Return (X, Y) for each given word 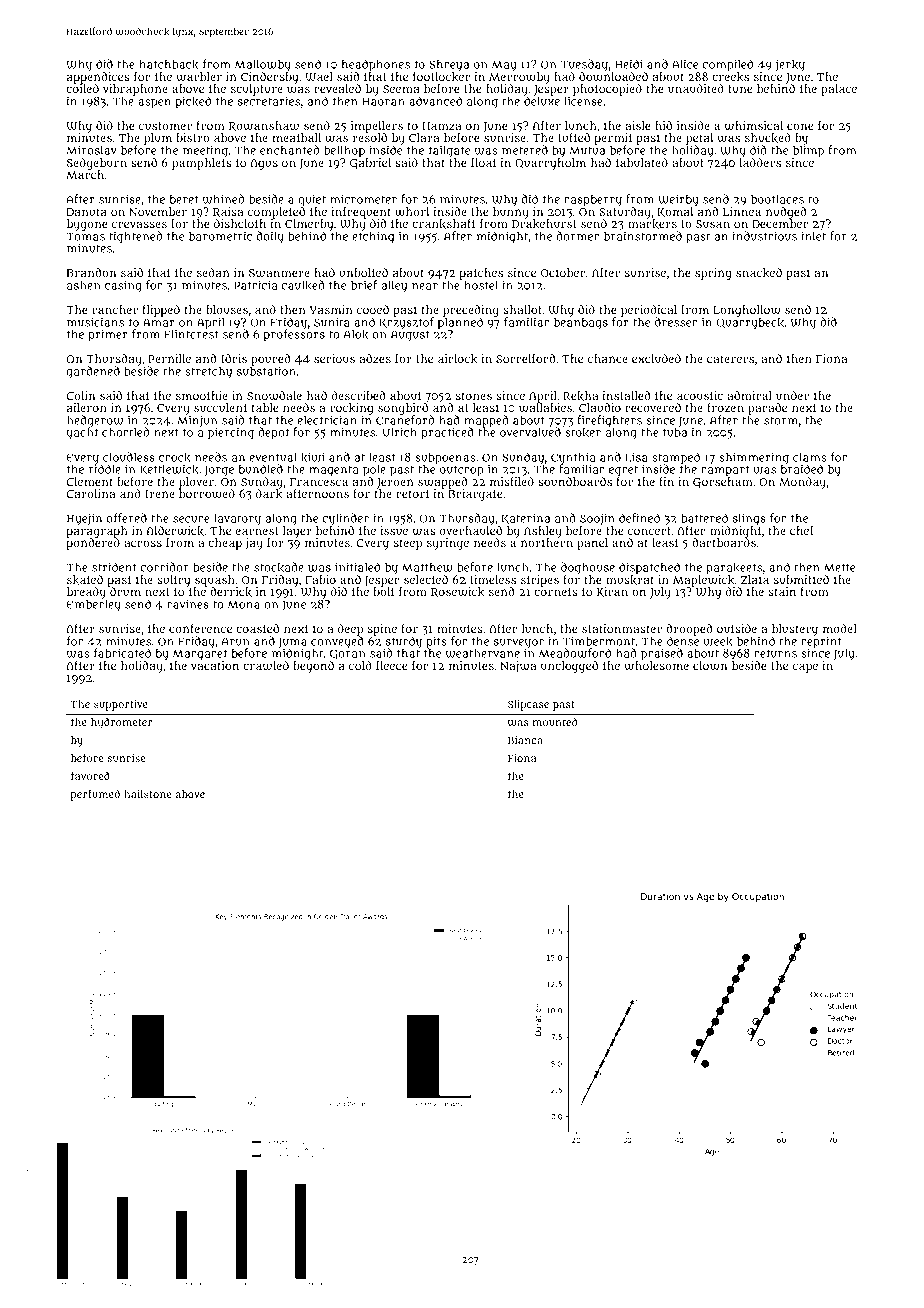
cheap (225, 544)
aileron (87, 407)
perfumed (95, 795)
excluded (656, 358)
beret (184, 199)
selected (426, 579)
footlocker (441, 77)
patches (481, 274)
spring (713, 274)
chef (802, 530)
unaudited (696, 88)
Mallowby (263, 65)
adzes (375, 358)
